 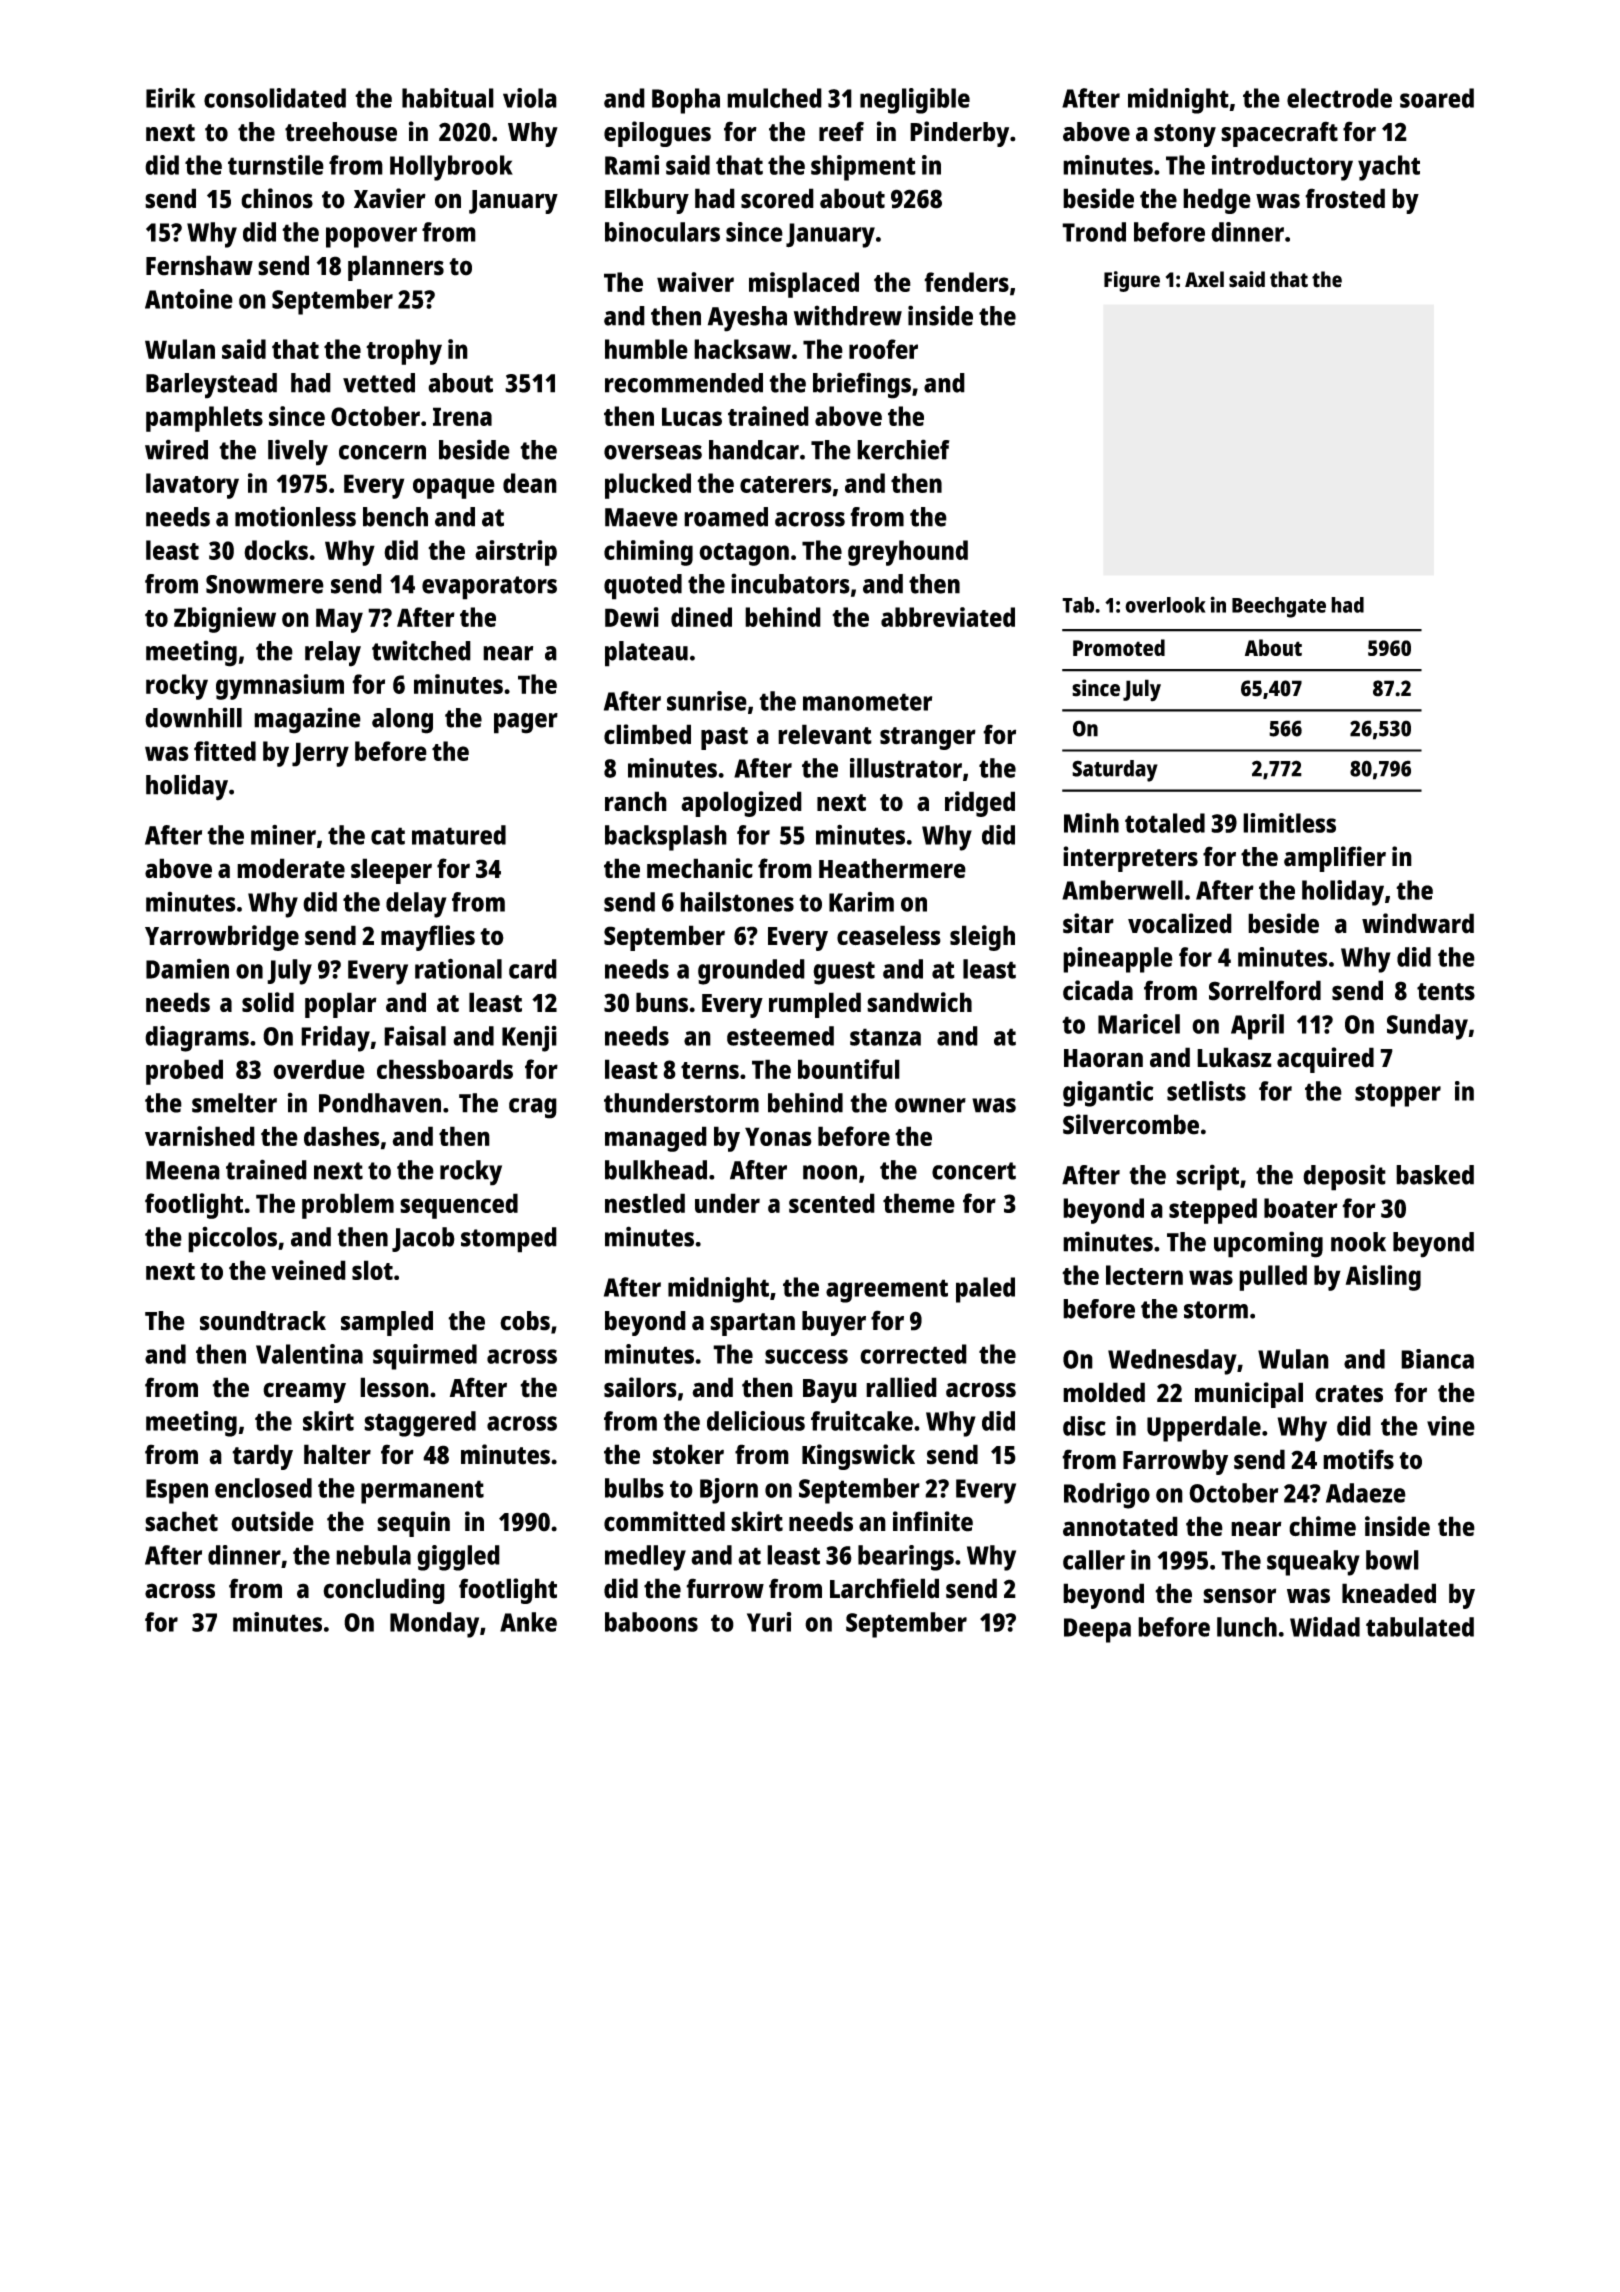 I want to click on viola, so click(x=530, y=98).
